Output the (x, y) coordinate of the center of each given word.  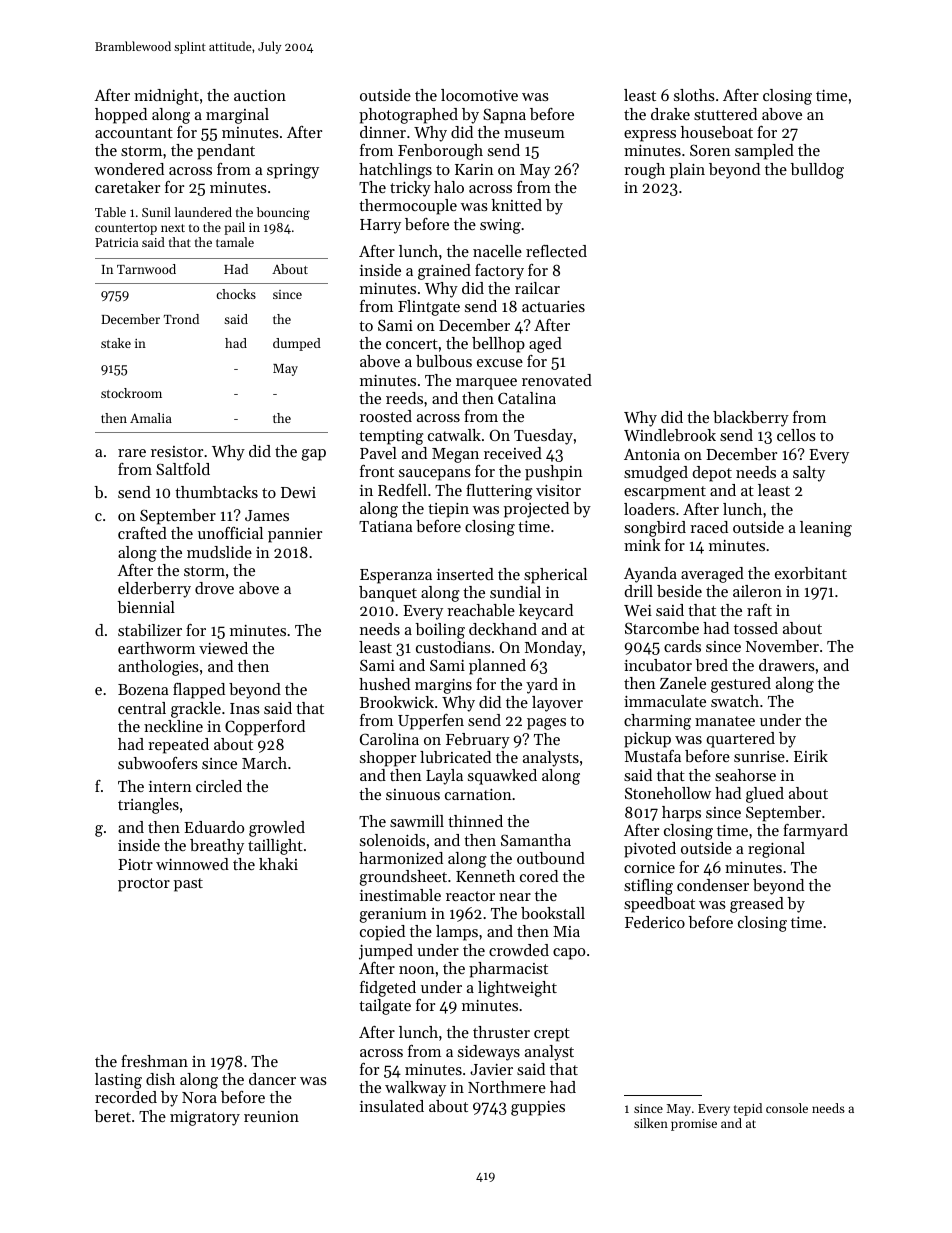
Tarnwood (146, 269)
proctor (144, 885)
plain (687, 171)
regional (776, 850)
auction (260, 95)
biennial (146, 607)
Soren (710, 150)
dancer (272, 1079)
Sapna (504, 116)
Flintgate (429, 308)
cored (539, 876)
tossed (756, 628)
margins (443, 686)
